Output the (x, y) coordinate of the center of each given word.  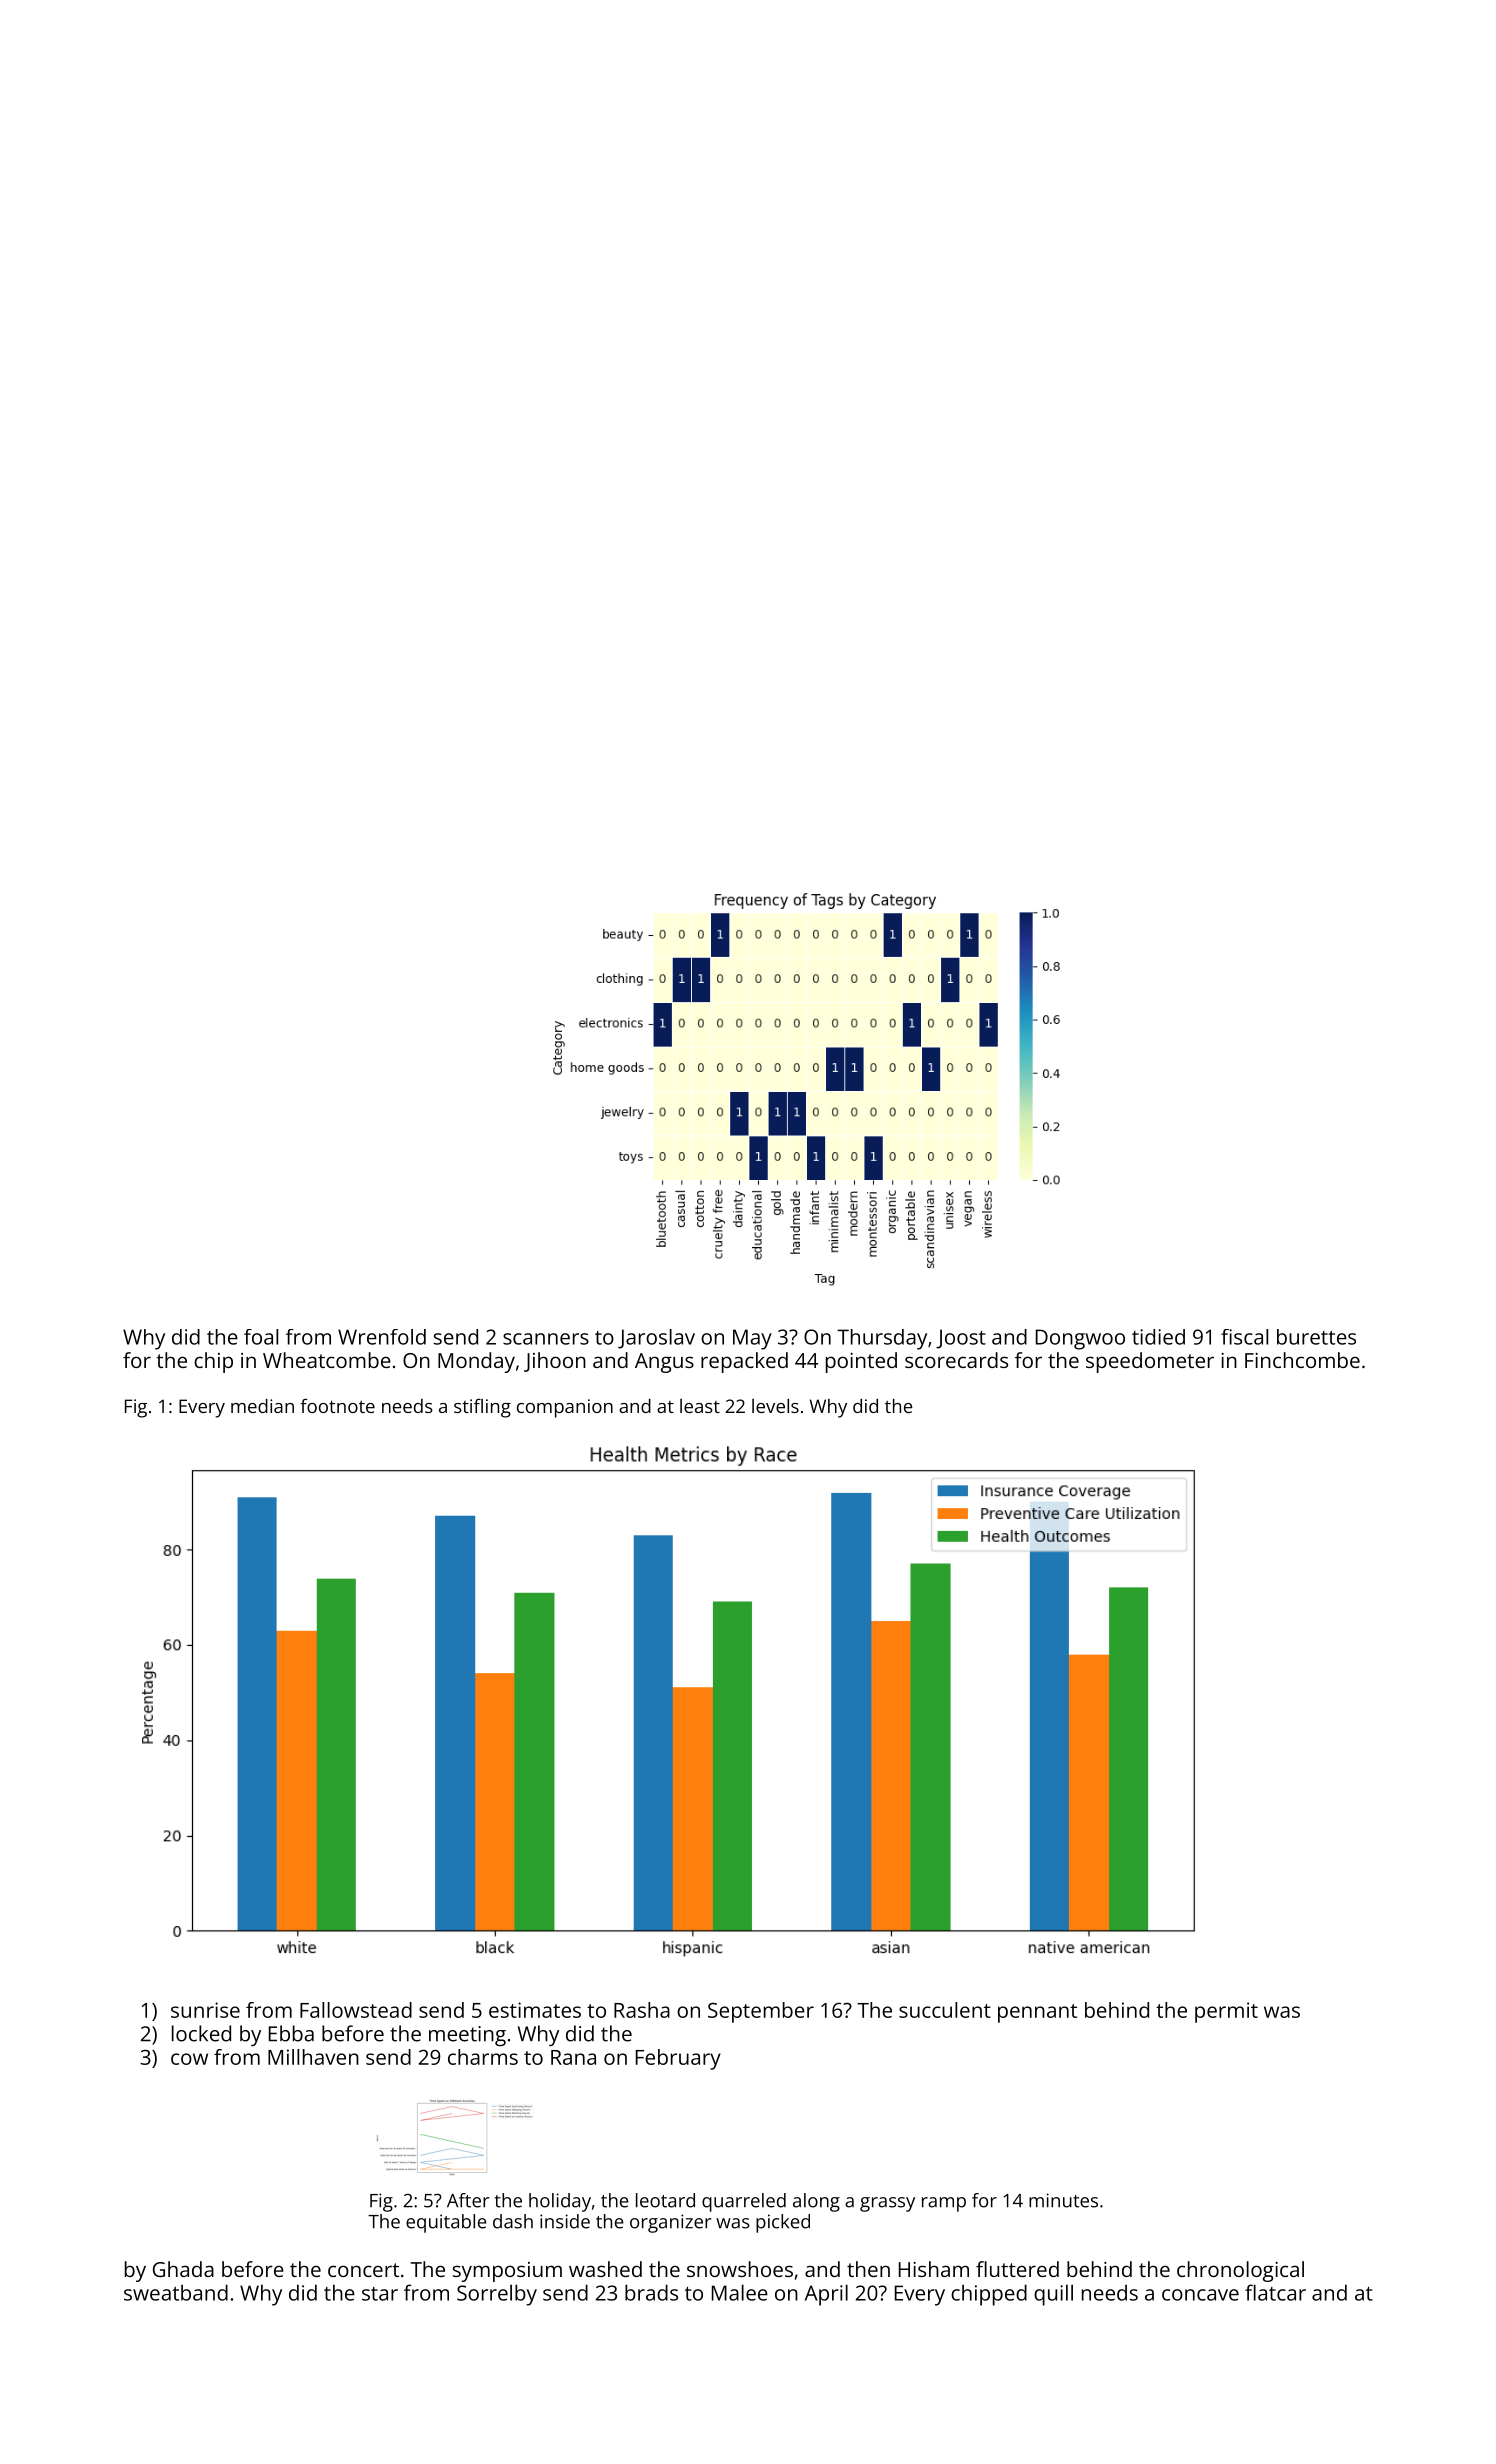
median (262, 1406)
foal (261, 1337)
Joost (961, 1339)
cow (189, 2059)
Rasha (642, 2010)
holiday (560, 2202)
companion (565, 1408)
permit (1226, 2012)
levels (775, 1406)
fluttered (1017, 2269)
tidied (1158, 1337)
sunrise (205, 2010)
